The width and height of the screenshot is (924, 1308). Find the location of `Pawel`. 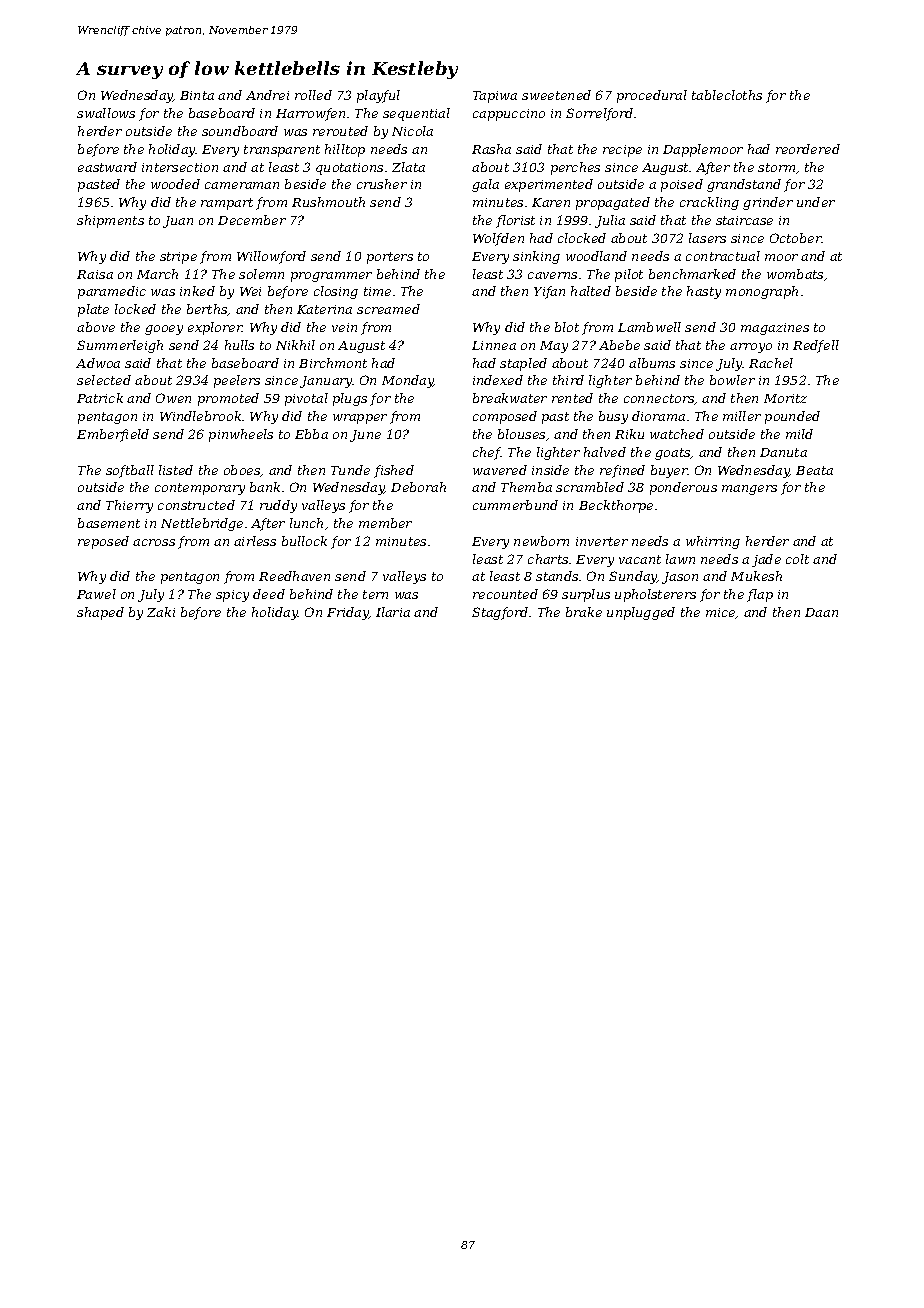

Pawel is located at coordinates (96, 594).
